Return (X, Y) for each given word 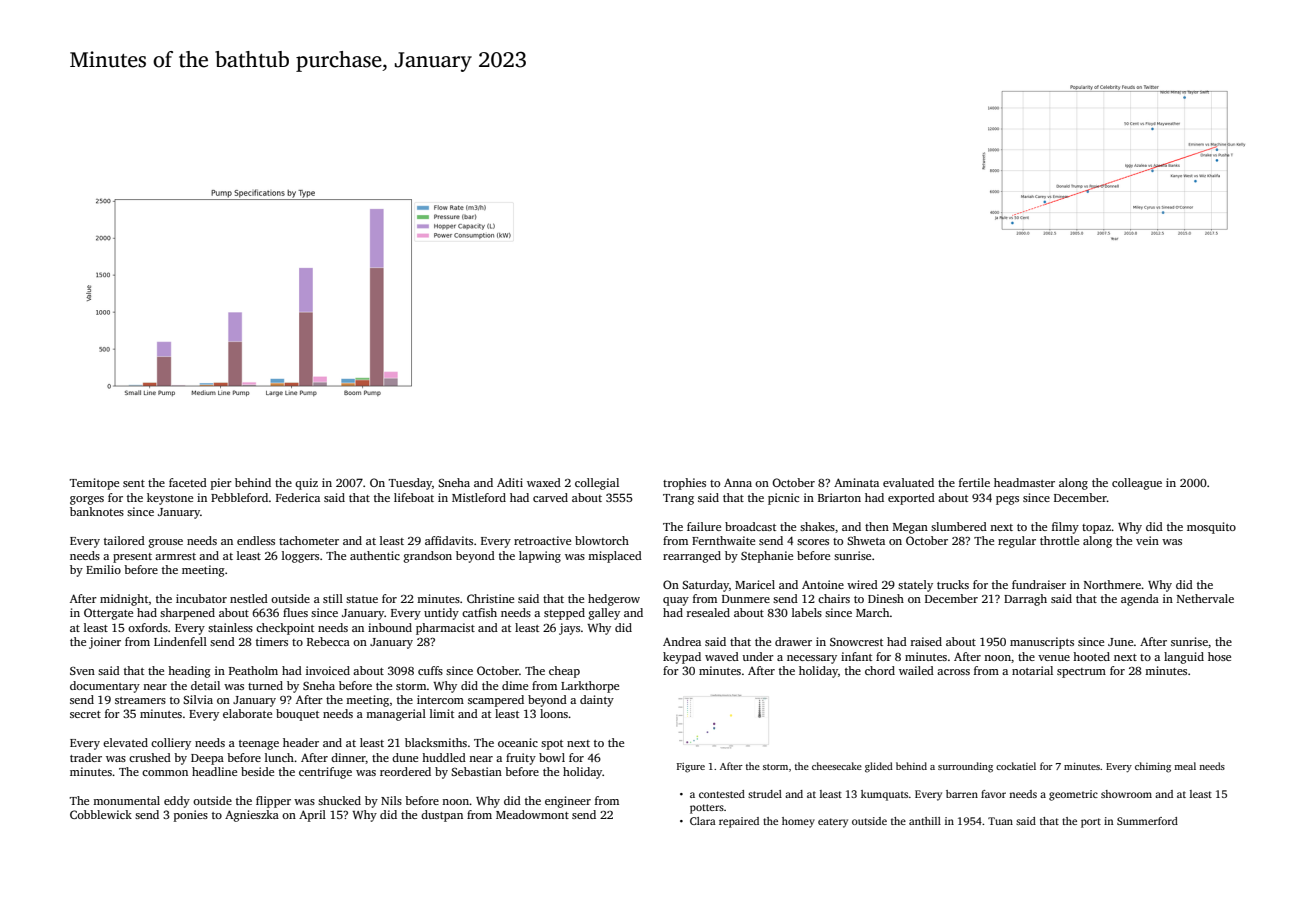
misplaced (615, 557)
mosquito (1211, 528)
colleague (1137, 484)
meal (1185, 766)
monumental (126, 800)
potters (707, 809)
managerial (396, 715)
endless (256, 540)
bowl (552, 757)
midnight (124, 600)
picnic (783, 499)
